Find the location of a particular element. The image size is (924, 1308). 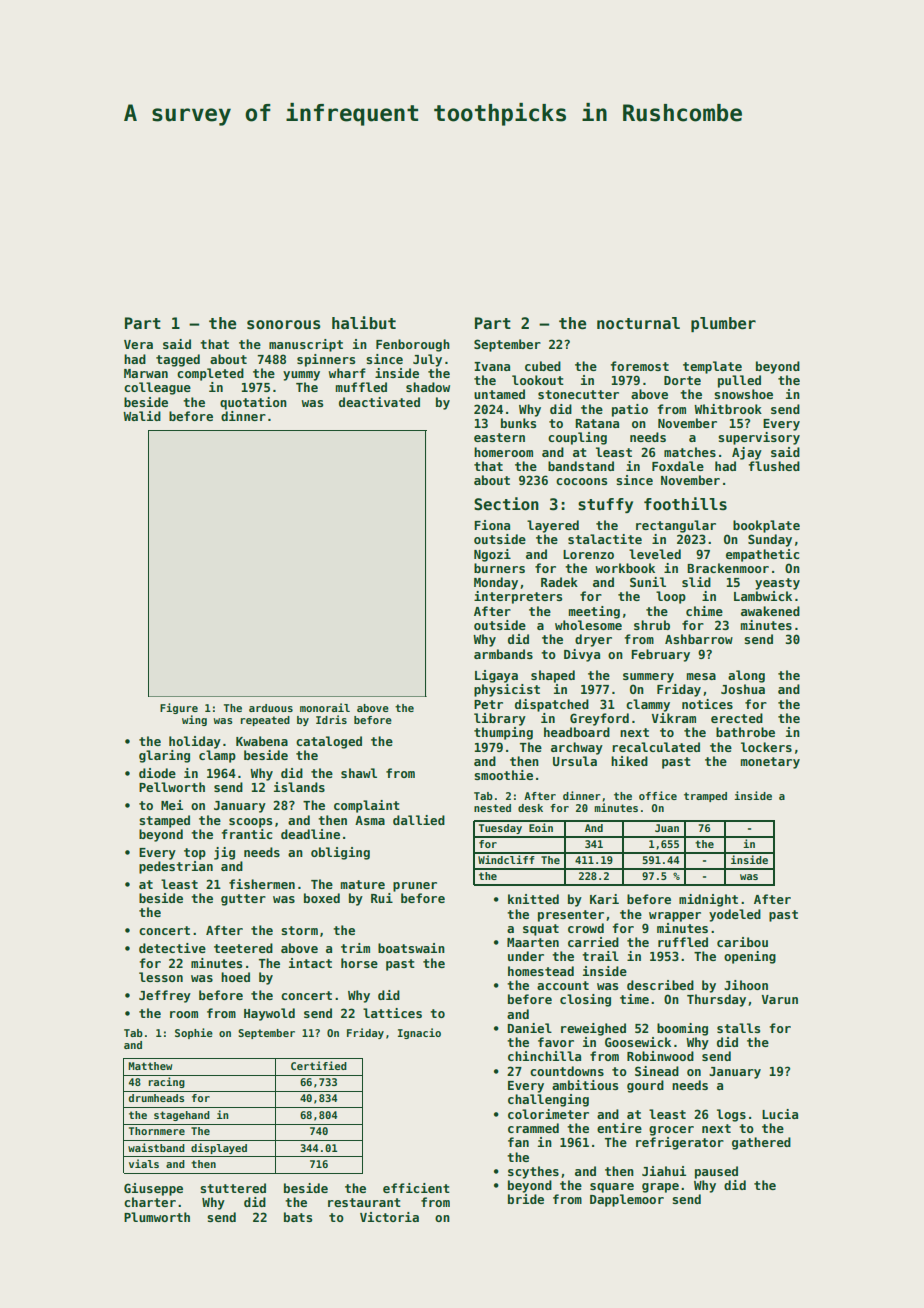

Jeffrey is located at coordinates (165, 996).
